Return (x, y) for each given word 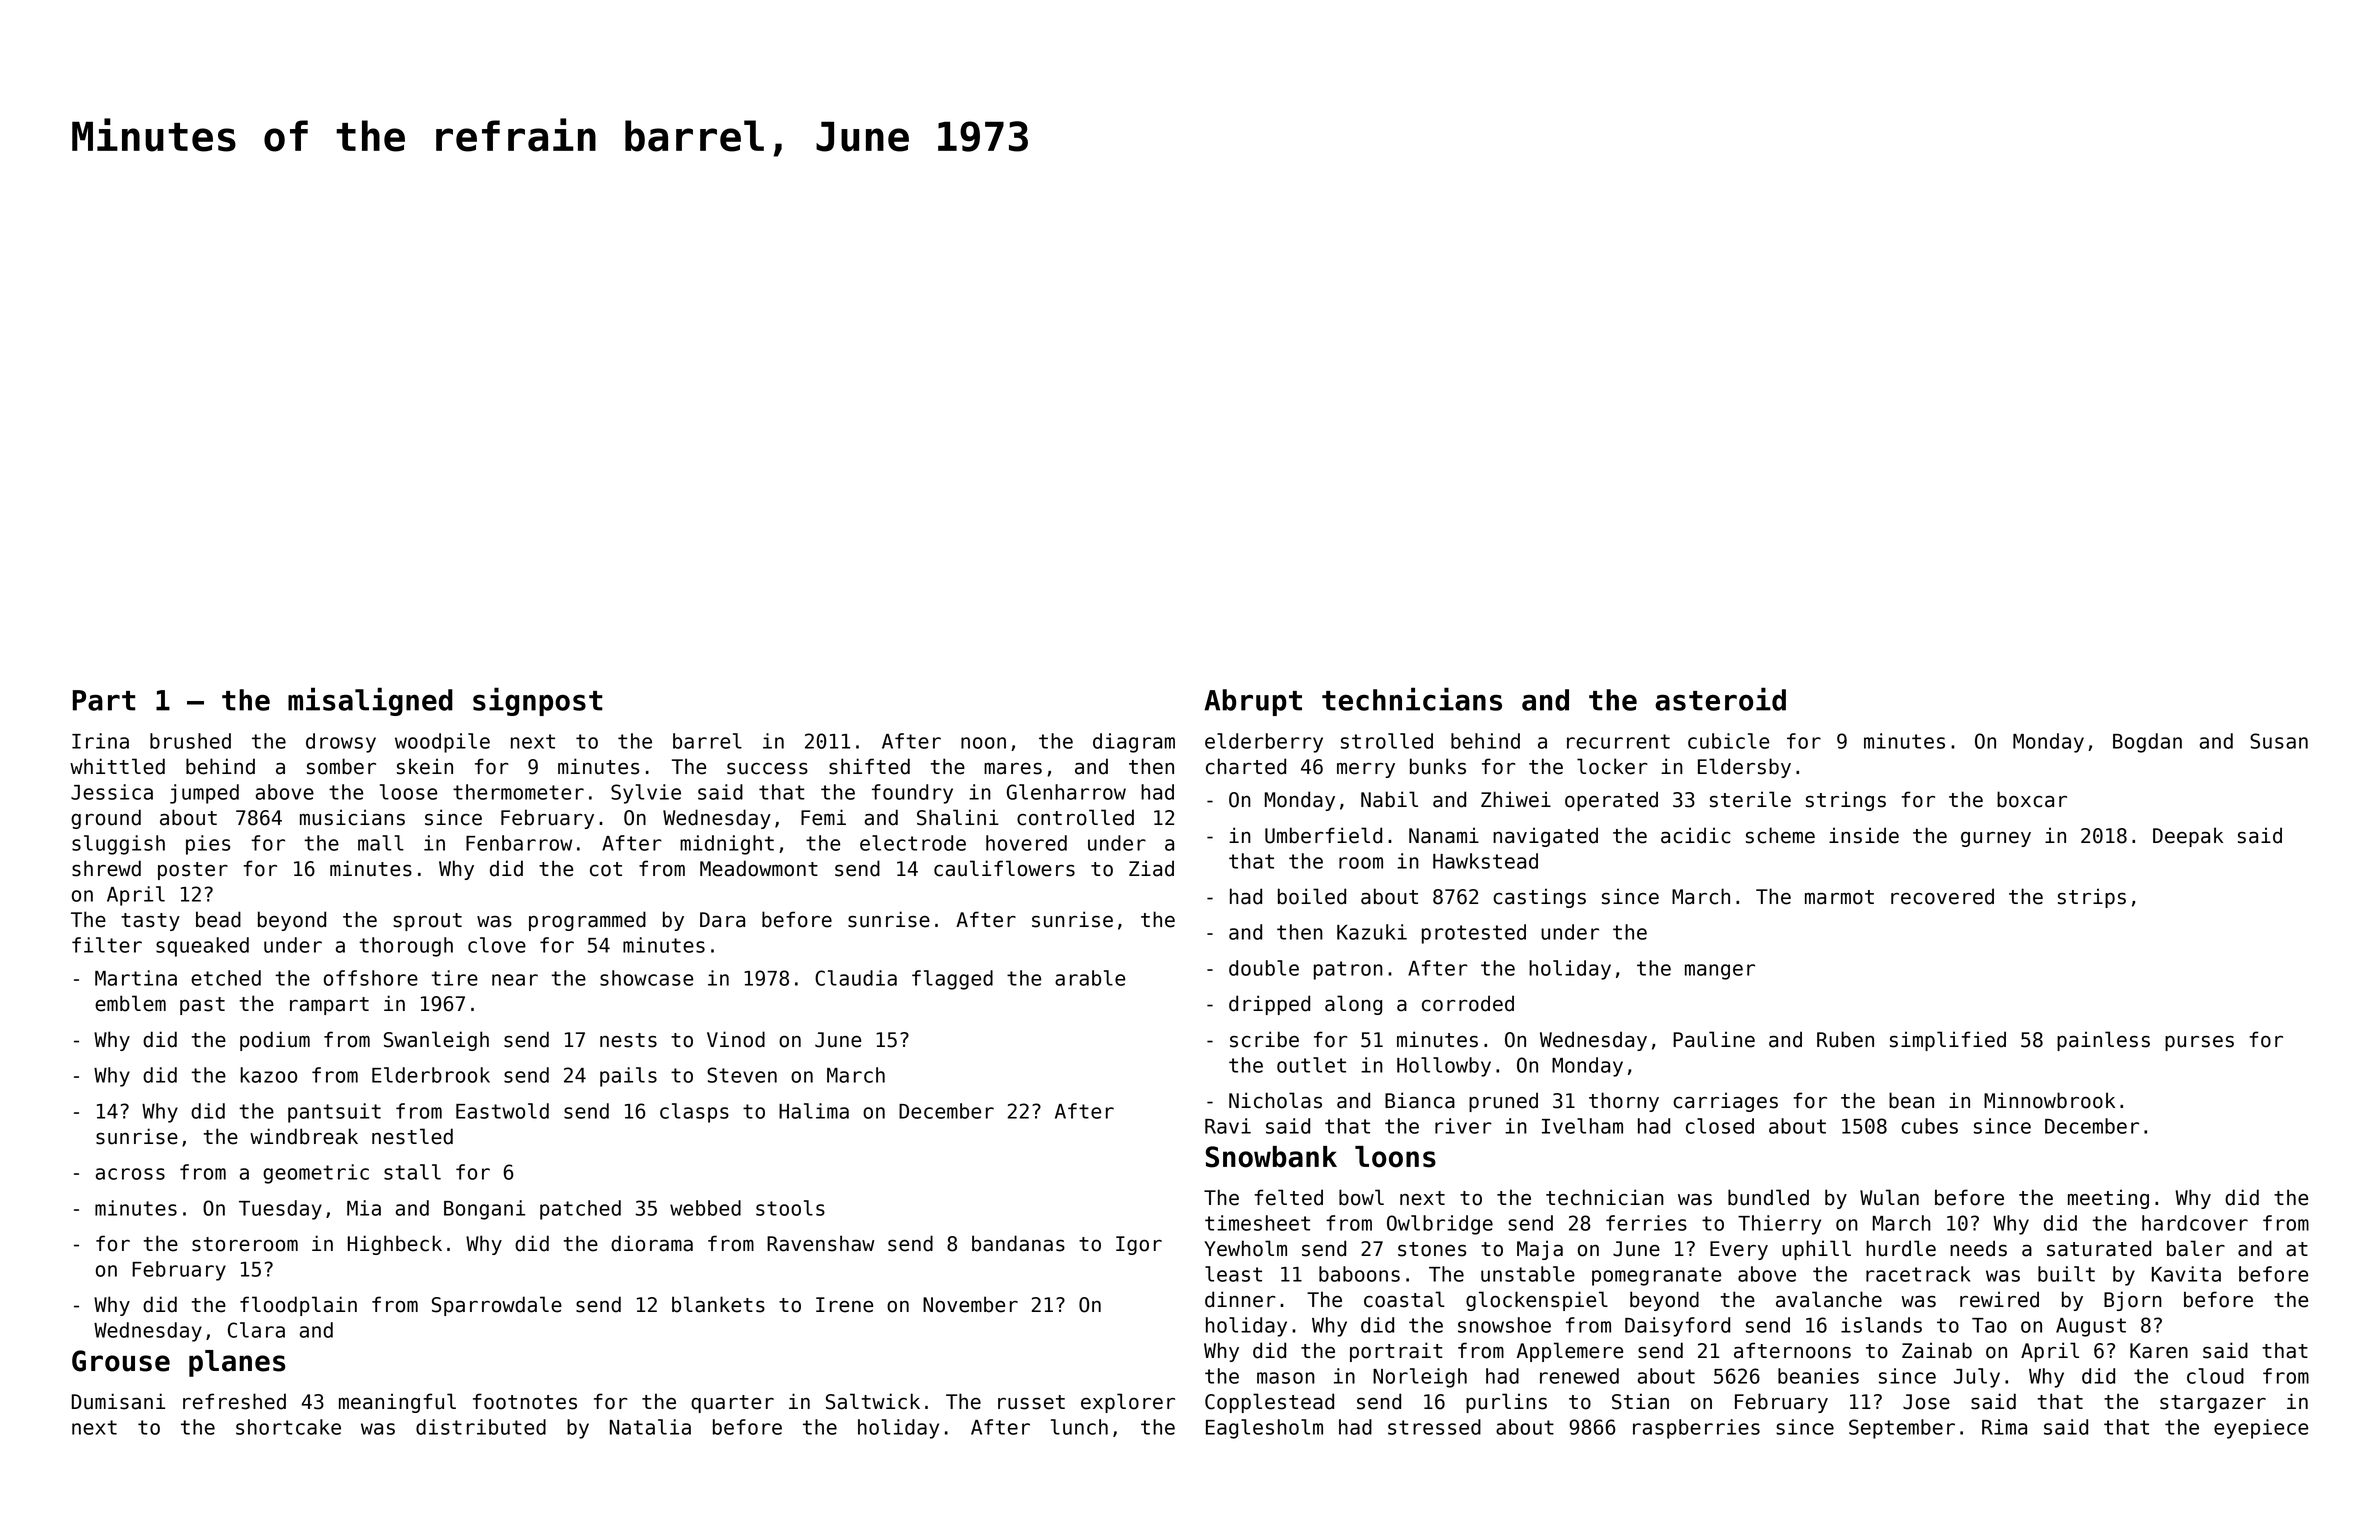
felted (1288, 1197)
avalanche (1829, 1299)
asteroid (1720, 699)
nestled (412, 1136)
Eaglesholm (1264, 1429)
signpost (538, 701)
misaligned (370, 701)
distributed (481, 1427)
